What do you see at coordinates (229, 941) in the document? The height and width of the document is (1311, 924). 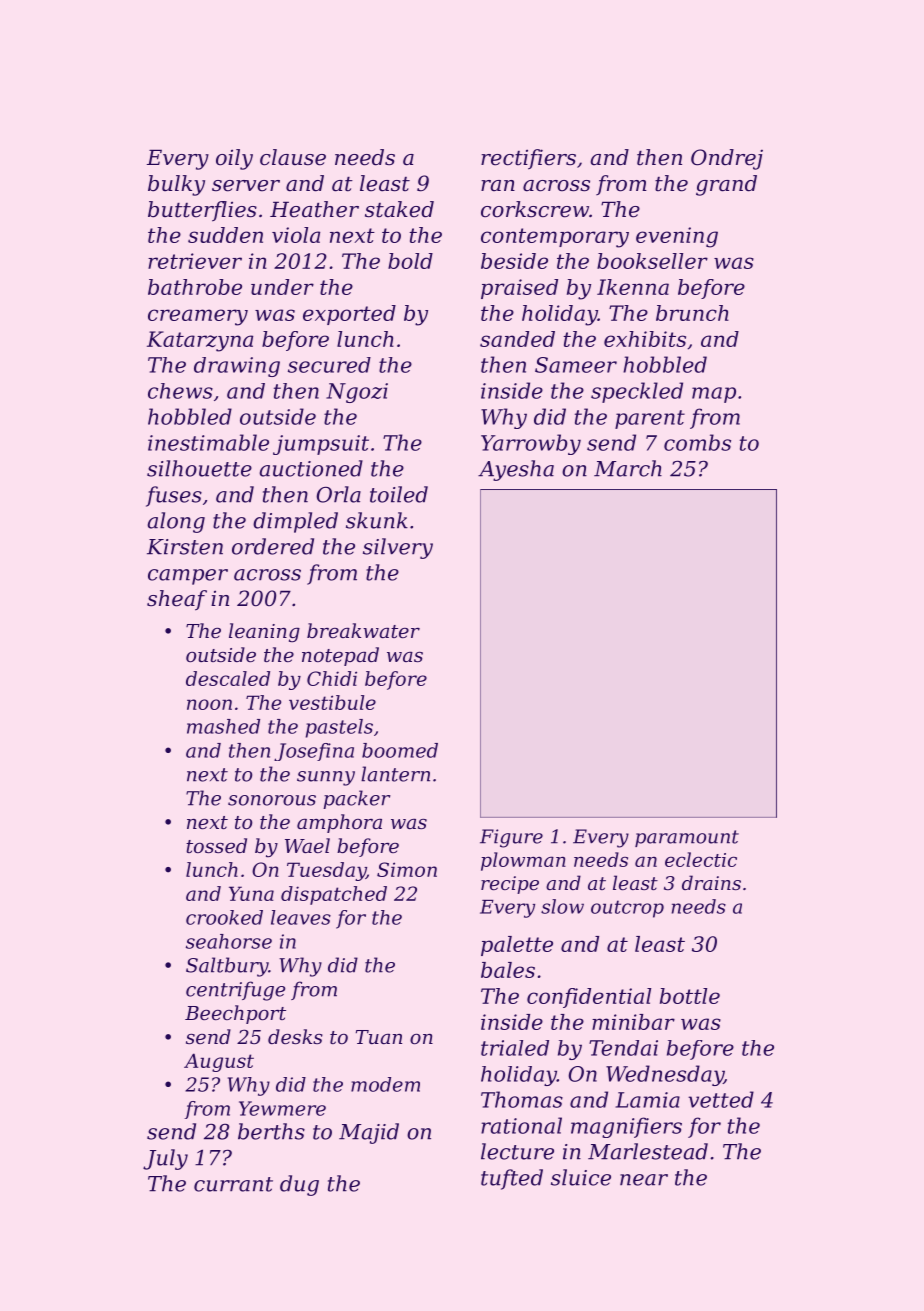 I see `seahorse` at bounding box center [229, 941].
